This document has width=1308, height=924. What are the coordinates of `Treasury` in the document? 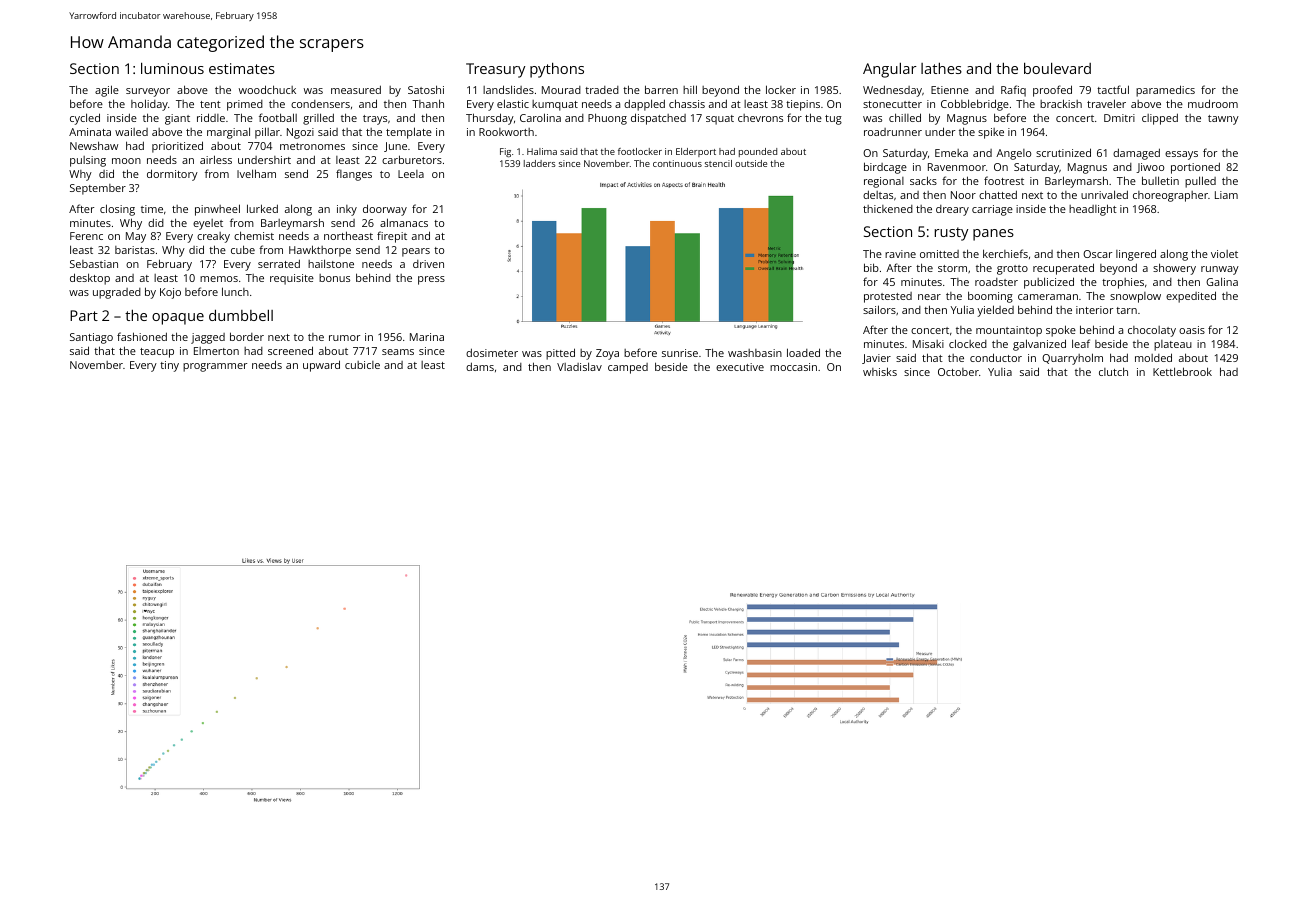 It's located at (495, 70).
